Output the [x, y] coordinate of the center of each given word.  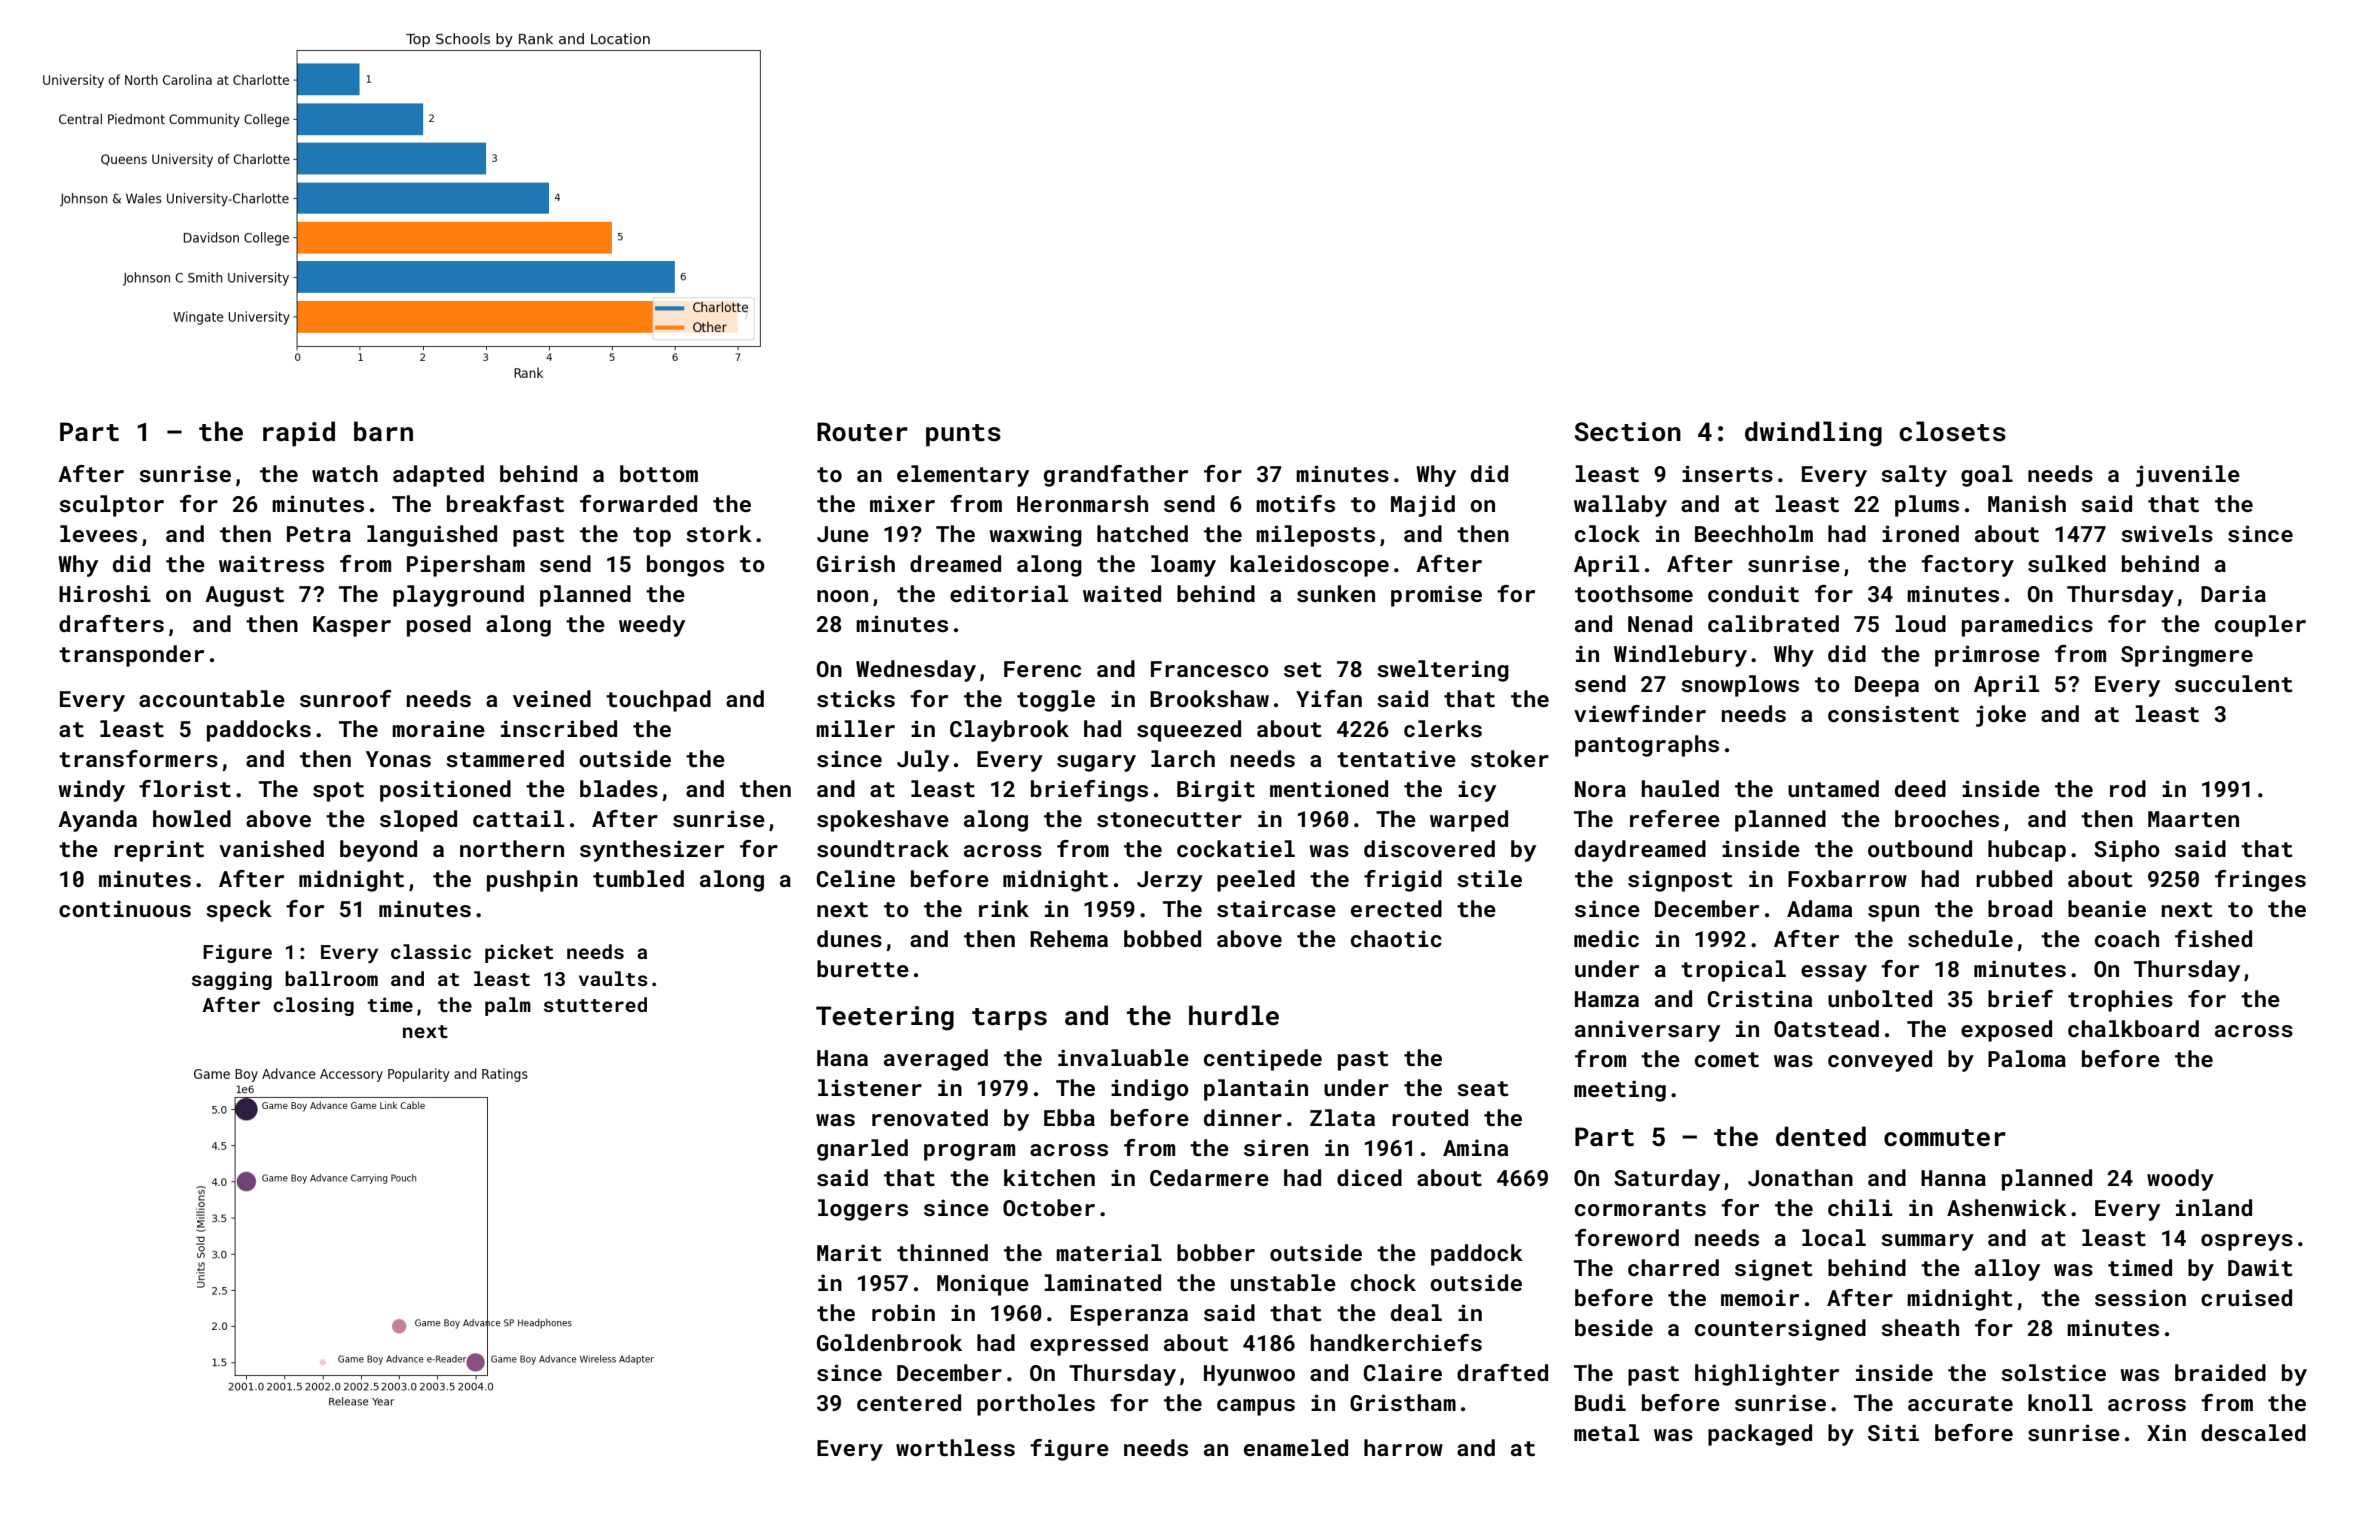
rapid [299, 434]
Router [862, 432]
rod [2128, 788]
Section [1628, 432]
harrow [1403, 1447]
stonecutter [1169, 819]
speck [239, 911]
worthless [955, 1447]
